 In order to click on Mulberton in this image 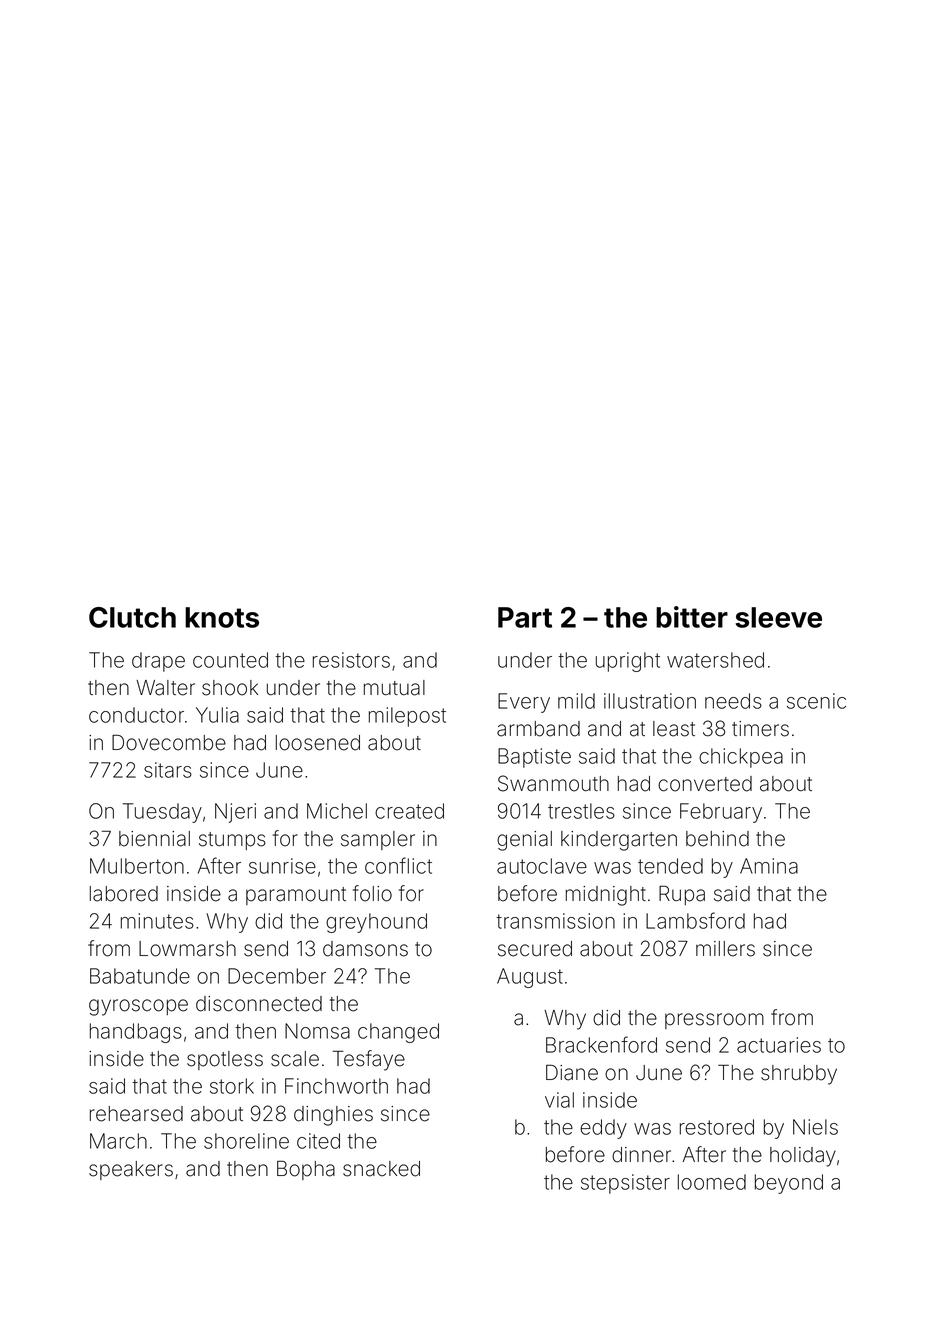, I will do `click(137, 866)`.
